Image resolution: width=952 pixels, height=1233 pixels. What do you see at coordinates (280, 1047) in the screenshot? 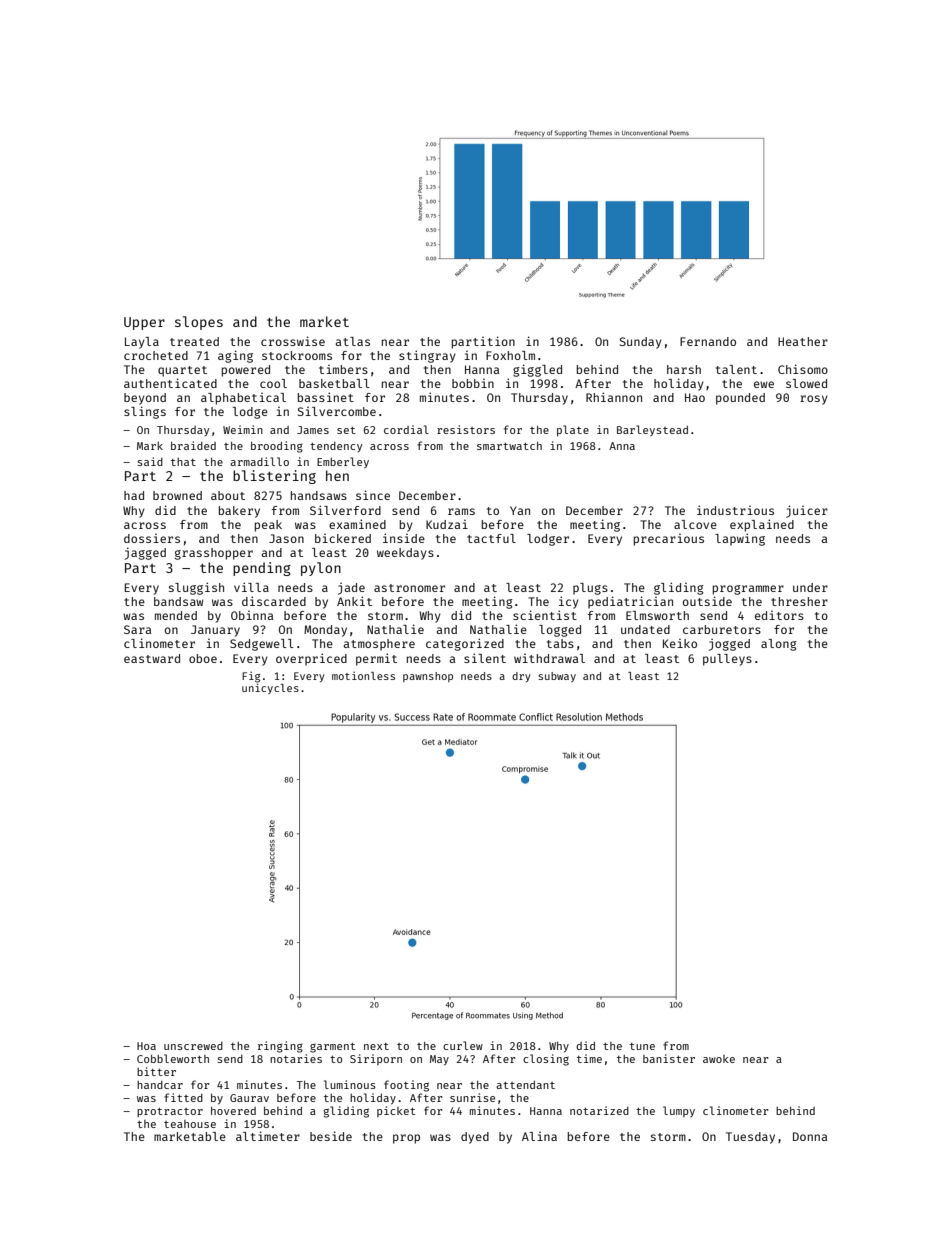
I see `ringing` at bounding box center [280, 1047].
